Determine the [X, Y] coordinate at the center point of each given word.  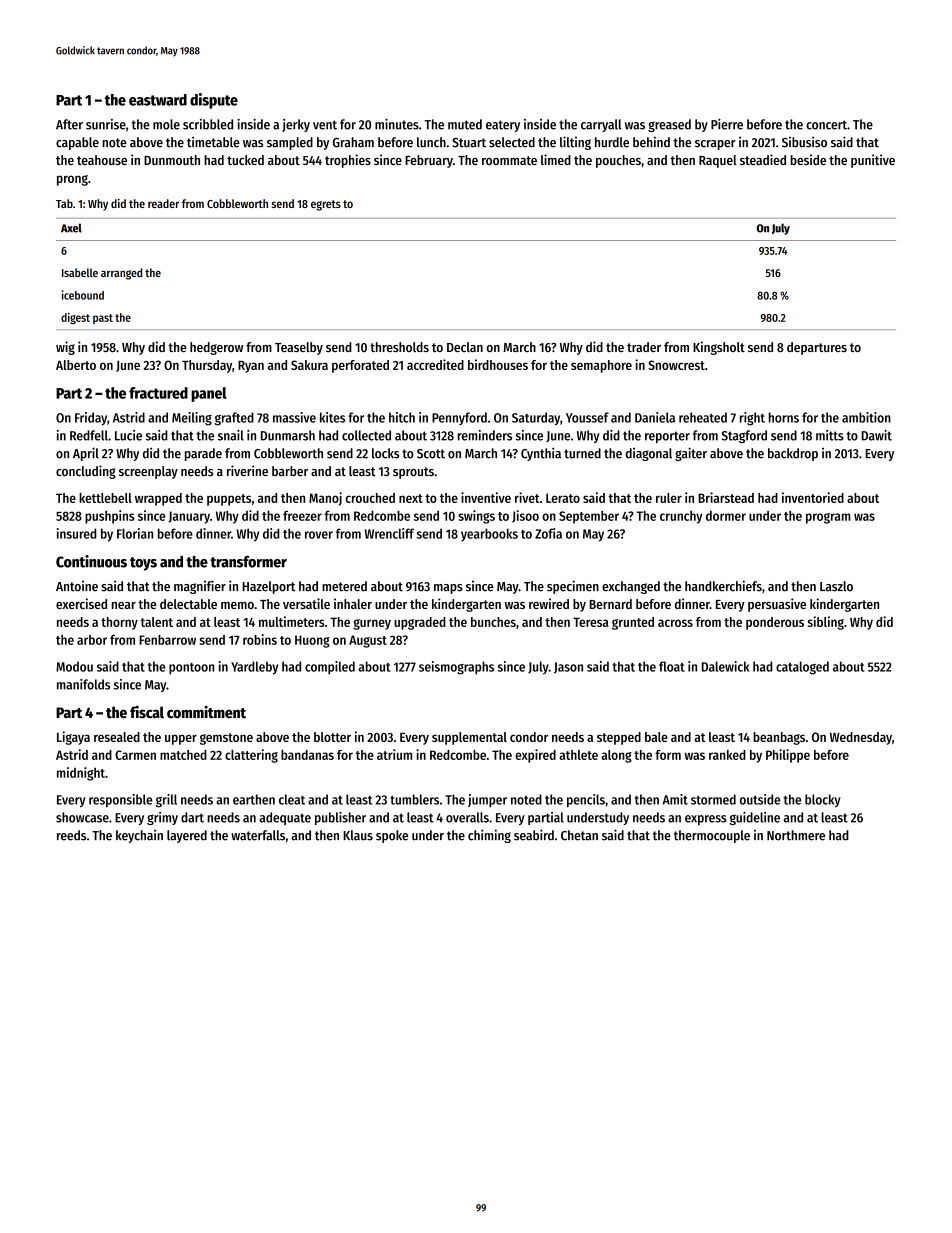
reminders [485, 435]
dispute [214, 101]
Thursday [207, 366]
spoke [392, 836]
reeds [71, 835]
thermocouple [712, 836]
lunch [431, 142]
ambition [866, 417]
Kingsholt [719, 348]
